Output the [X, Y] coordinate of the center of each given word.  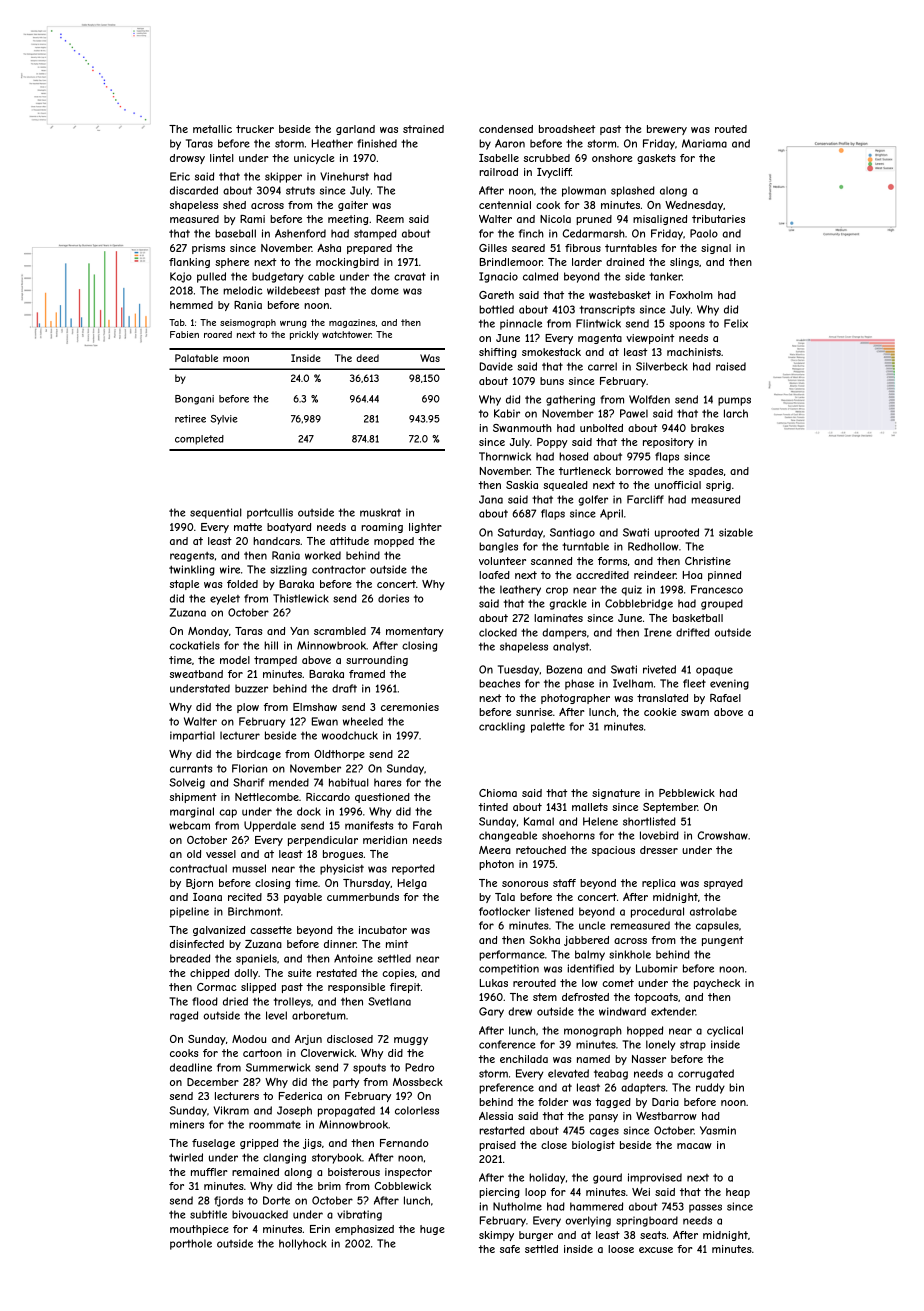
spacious [613, 851]
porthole [191, 1244]
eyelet [225, 599]
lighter [425, 528]
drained [625, 262]
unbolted [601, 428]
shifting [498, 353]
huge [432, 1230]
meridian [385, 840]
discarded [194, 190]
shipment [193, 798]
